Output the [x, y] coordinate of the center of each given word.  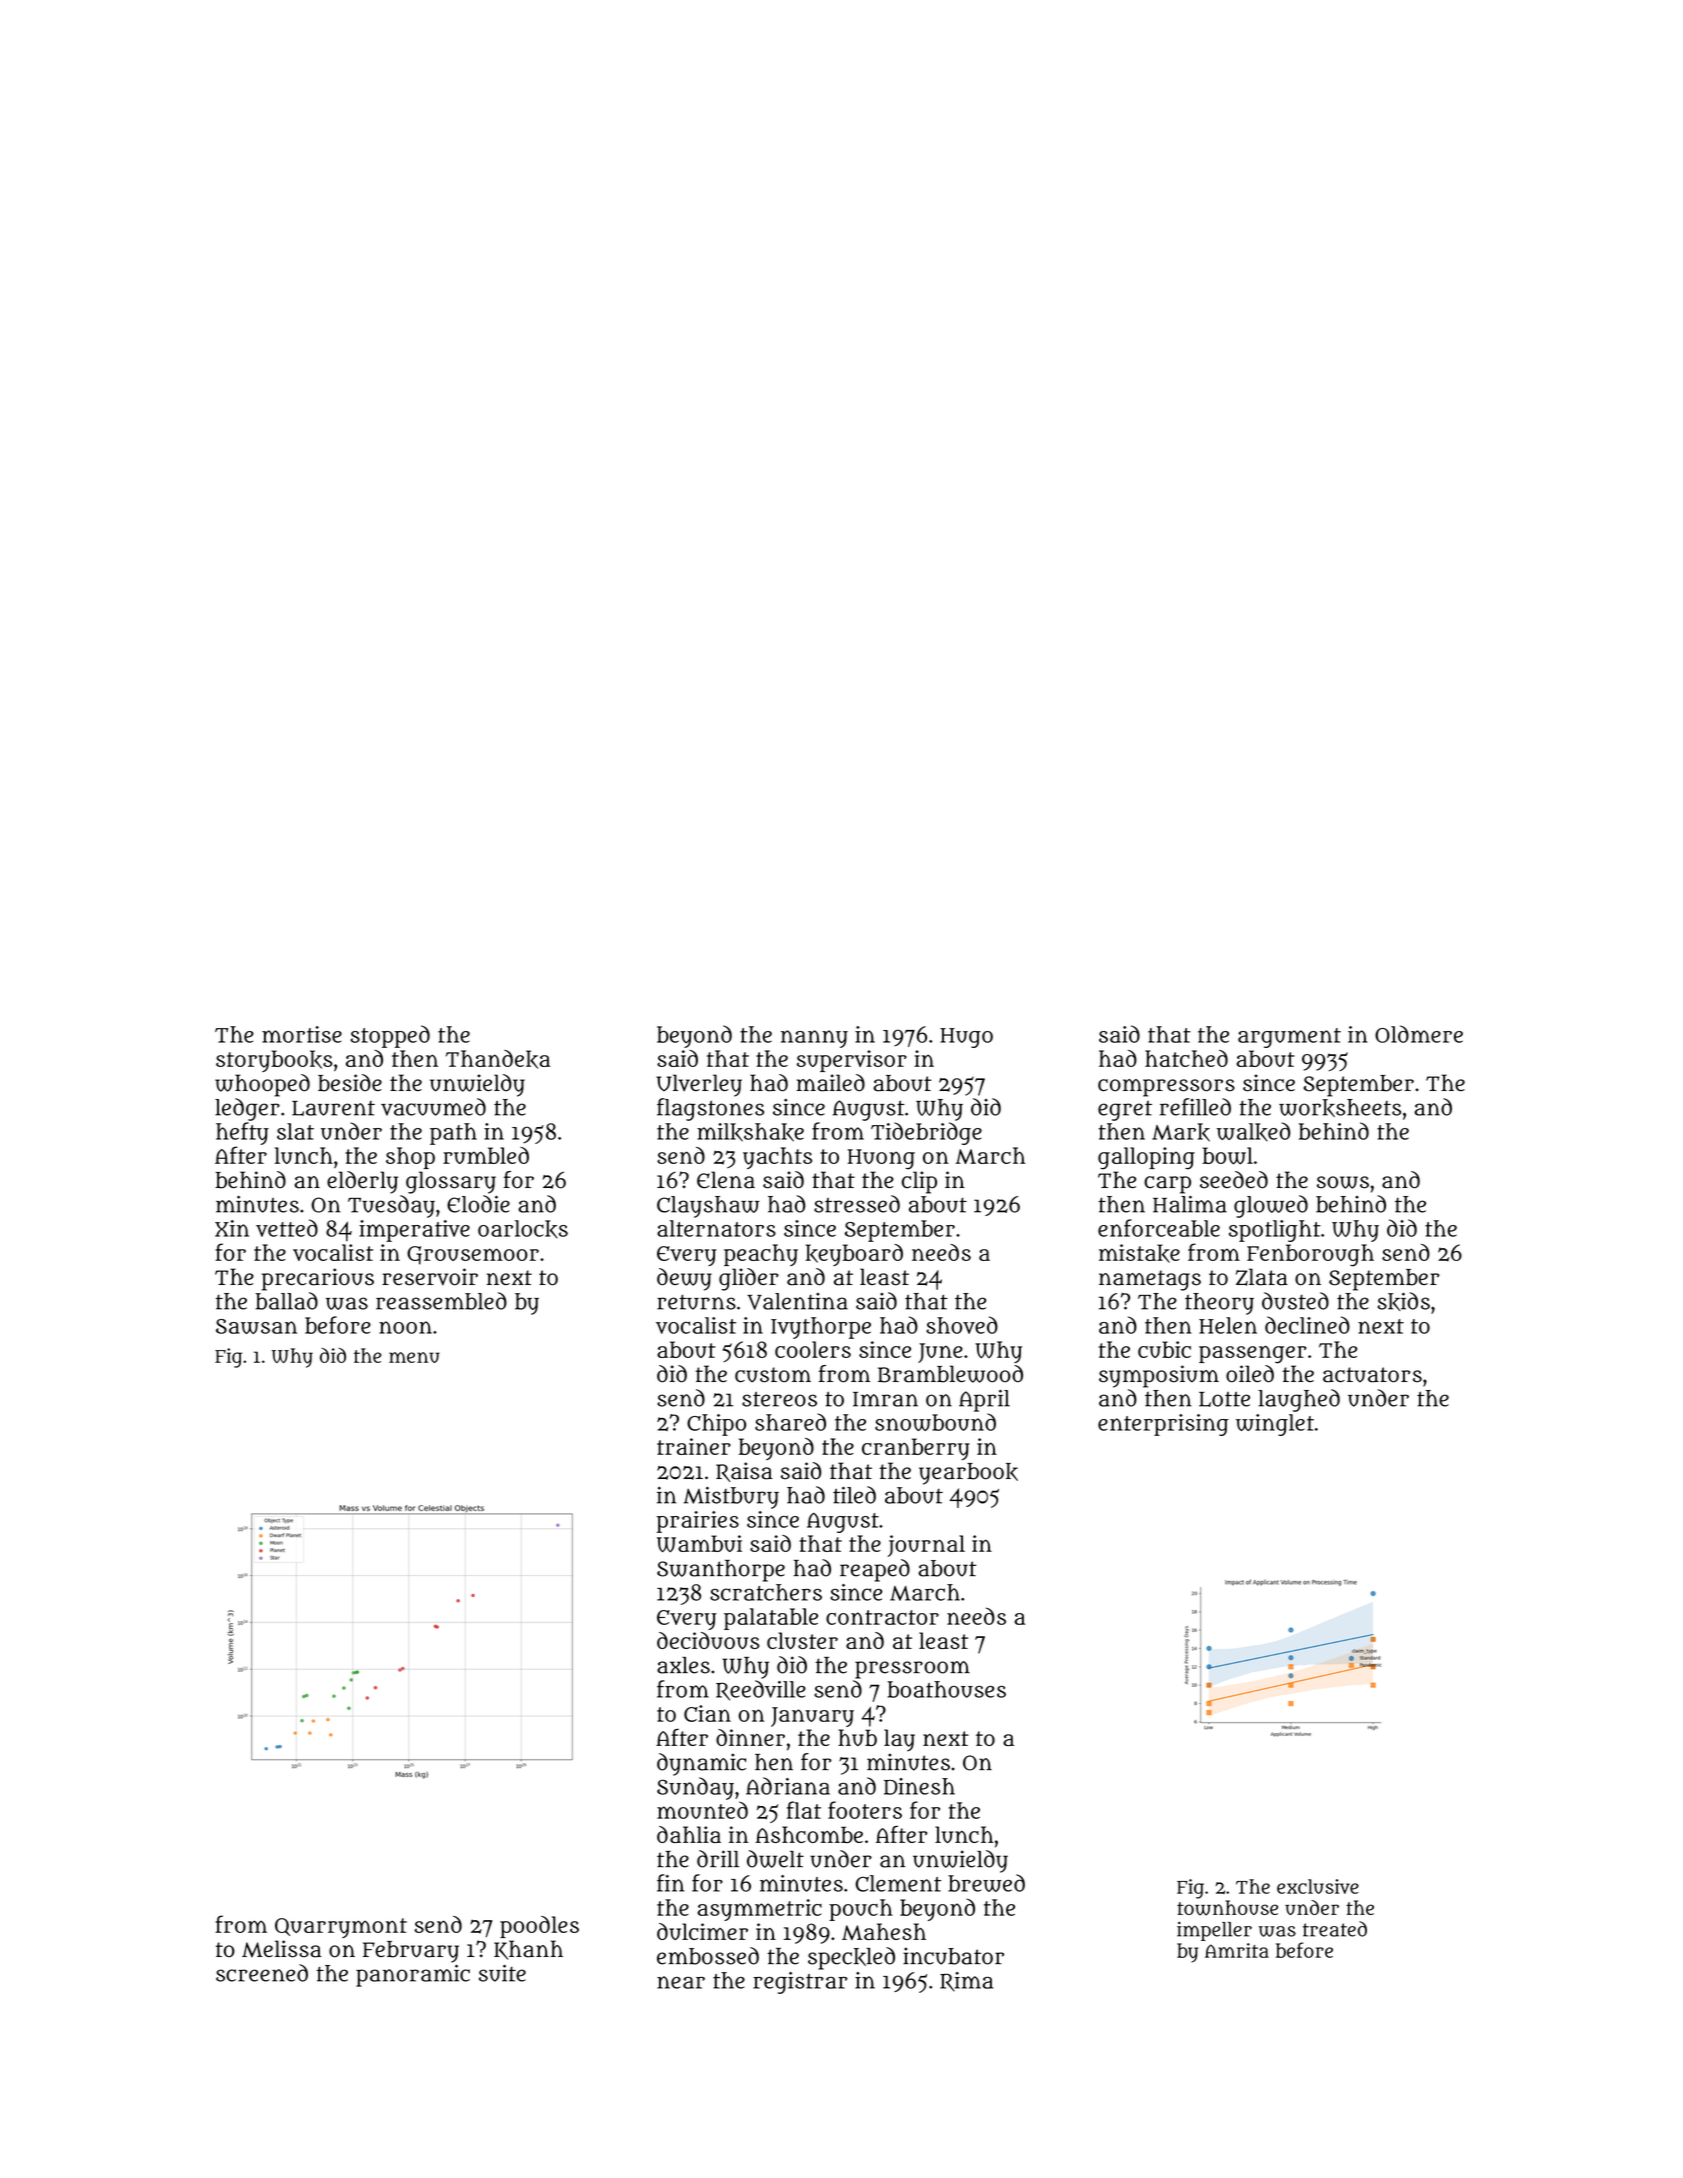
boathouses [946, 1689]
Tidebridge [926, 1133]
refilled [1195, 1107]
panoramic [413, 1975]
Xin [232, 1228]
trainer [694, 1446]
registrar [800, 1983]
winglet [1275, 1425]
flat [804, 1810]
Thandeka [498, 1059]
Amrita [1237, 1950]
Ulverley [699, 1085]
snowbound [935, 1422]
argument [1289, 1038]
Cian [707, 1713]
